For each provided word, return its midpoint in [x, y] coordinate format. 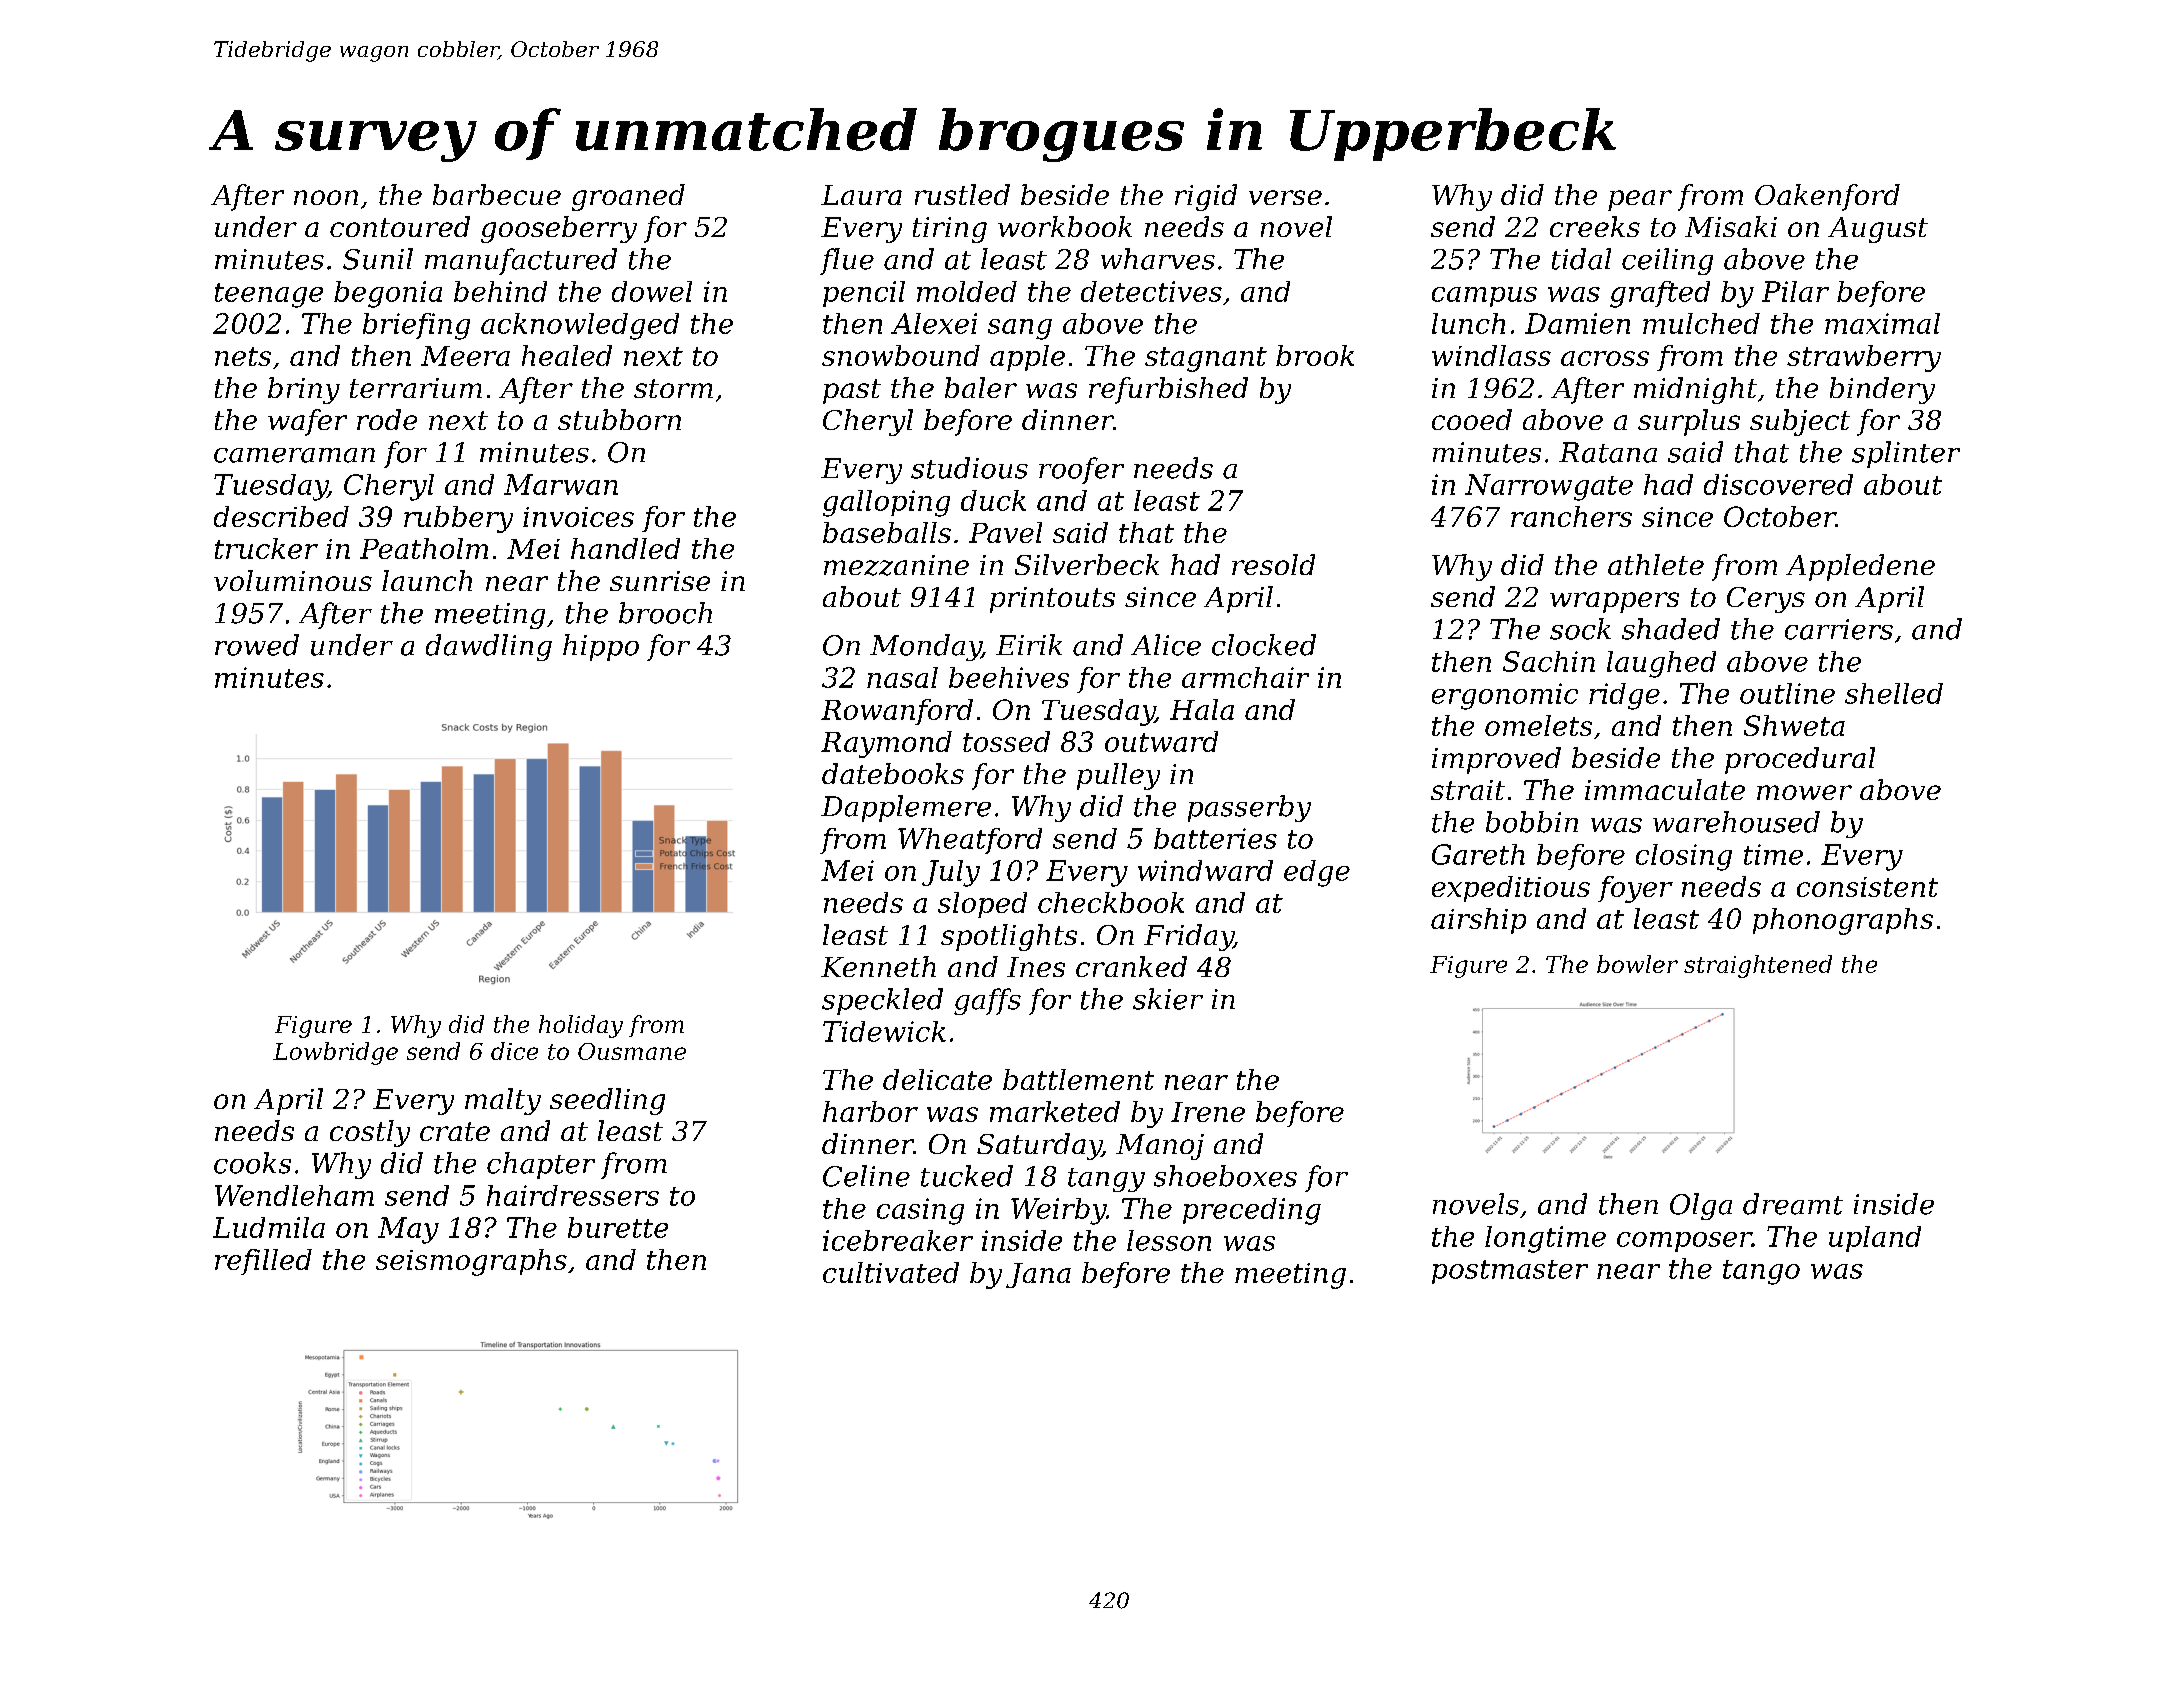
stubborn [619, 419]
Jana [1038, 1275]
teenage [269, 295]
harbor [870, 1111]
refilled [263, 1262]
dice [514, 1051]
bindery [1882, 390]
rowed [257, 645]
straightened [1758, 966]
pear [1640, 200]
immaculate [1665, 789]
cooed [1472, 419]
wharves [1158, 259]
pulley [1118, 776]
